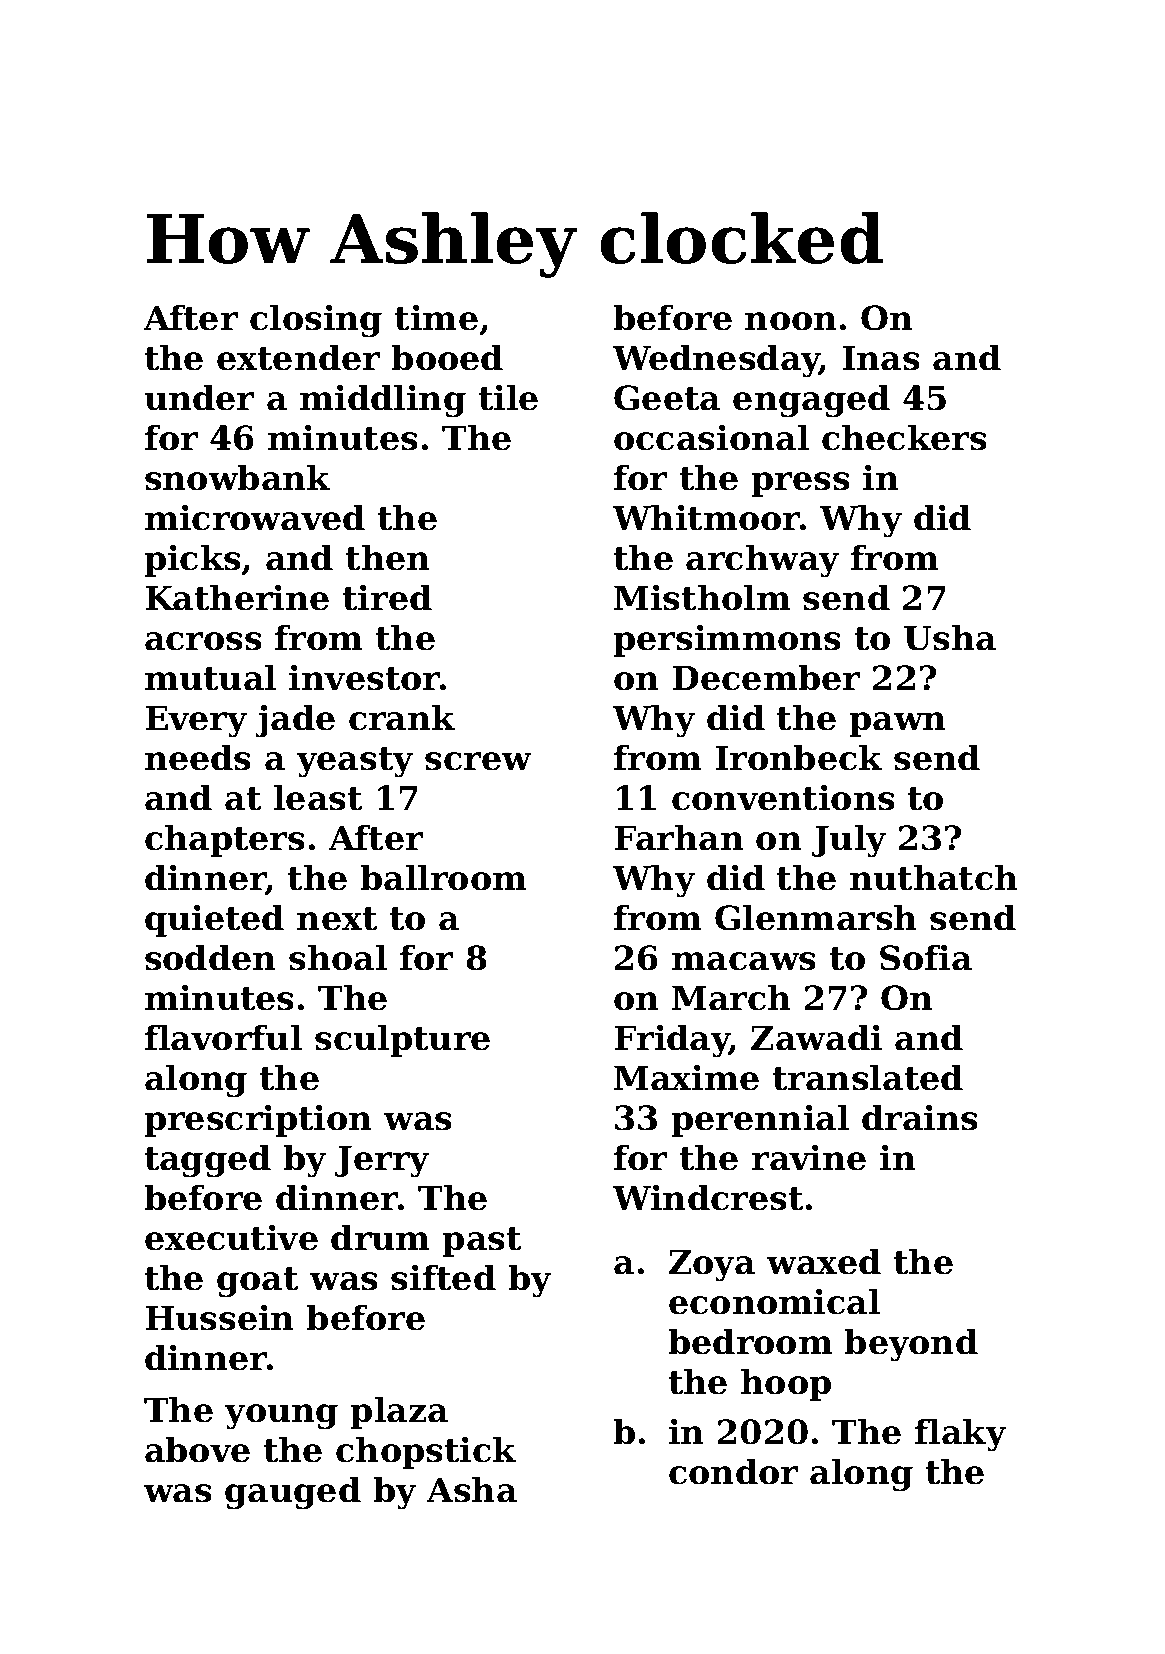 The height and width of the screenshot is (1654, 1165). I want to click on past, so click(481, 1242).
